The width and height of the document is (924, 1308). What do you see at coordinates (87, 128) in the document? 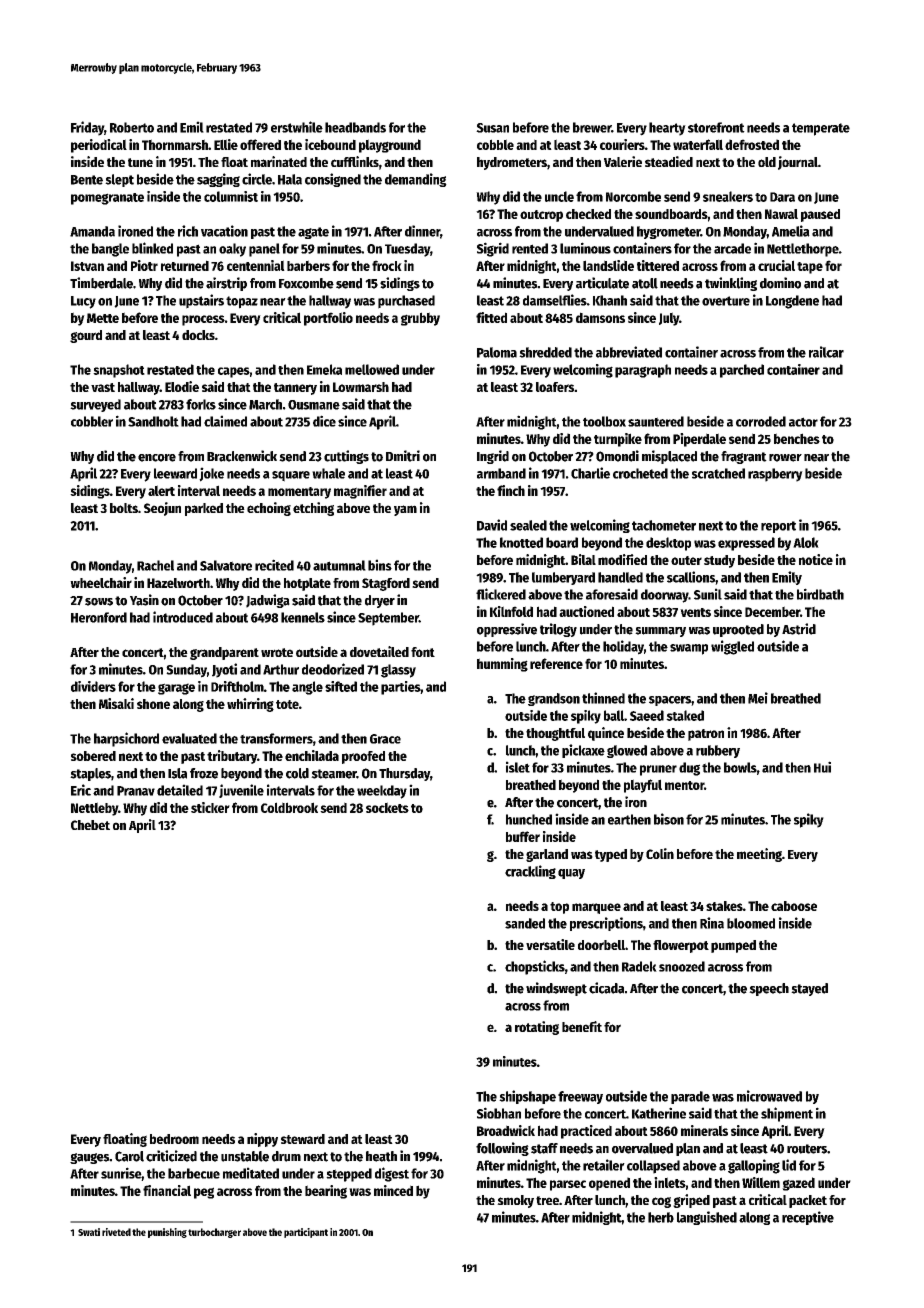
I see `Friday` at bounding box center [87, 128].
